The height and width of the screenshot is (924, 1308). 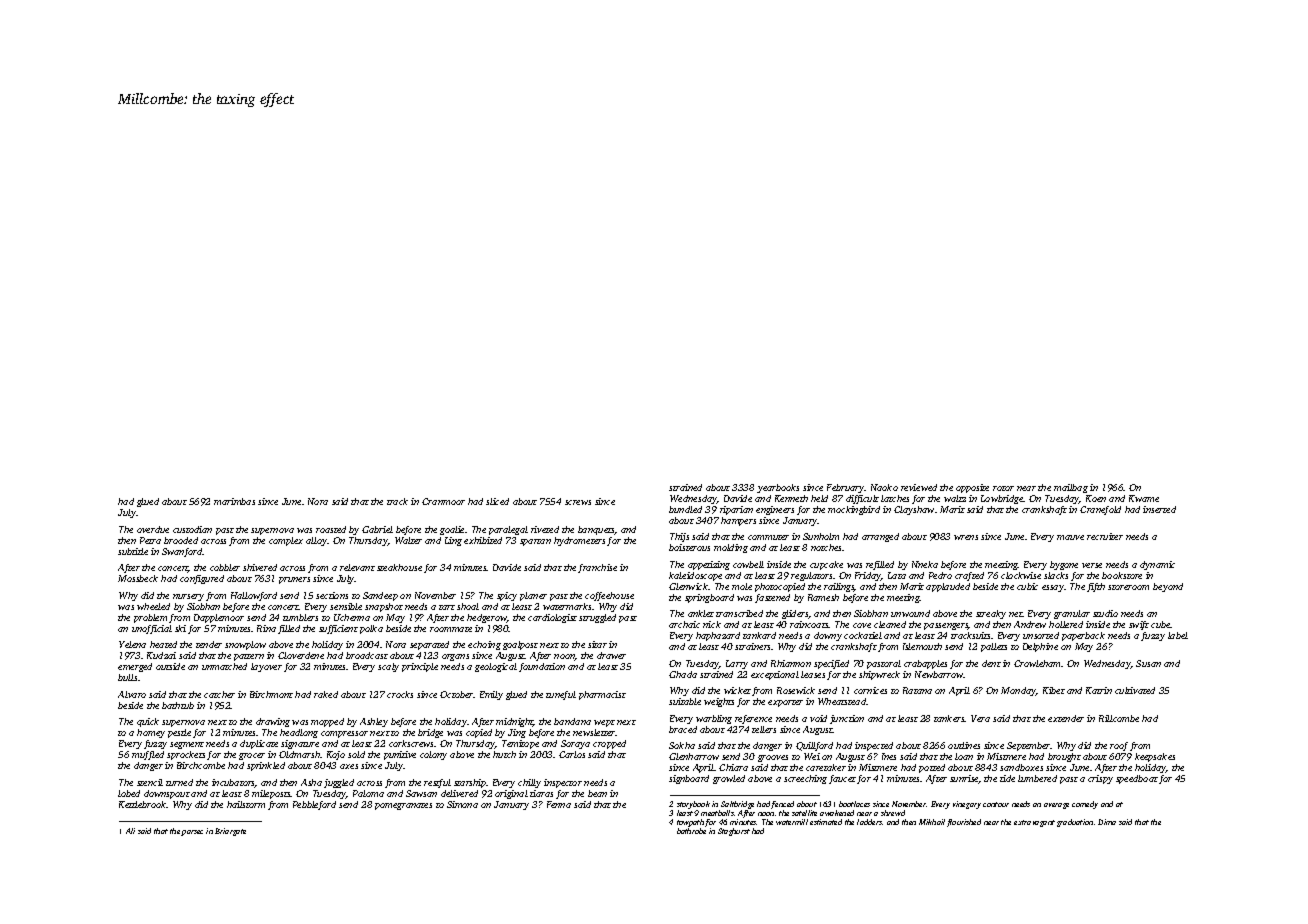 I want to click on marimbas, so click(x=234, y=501).
